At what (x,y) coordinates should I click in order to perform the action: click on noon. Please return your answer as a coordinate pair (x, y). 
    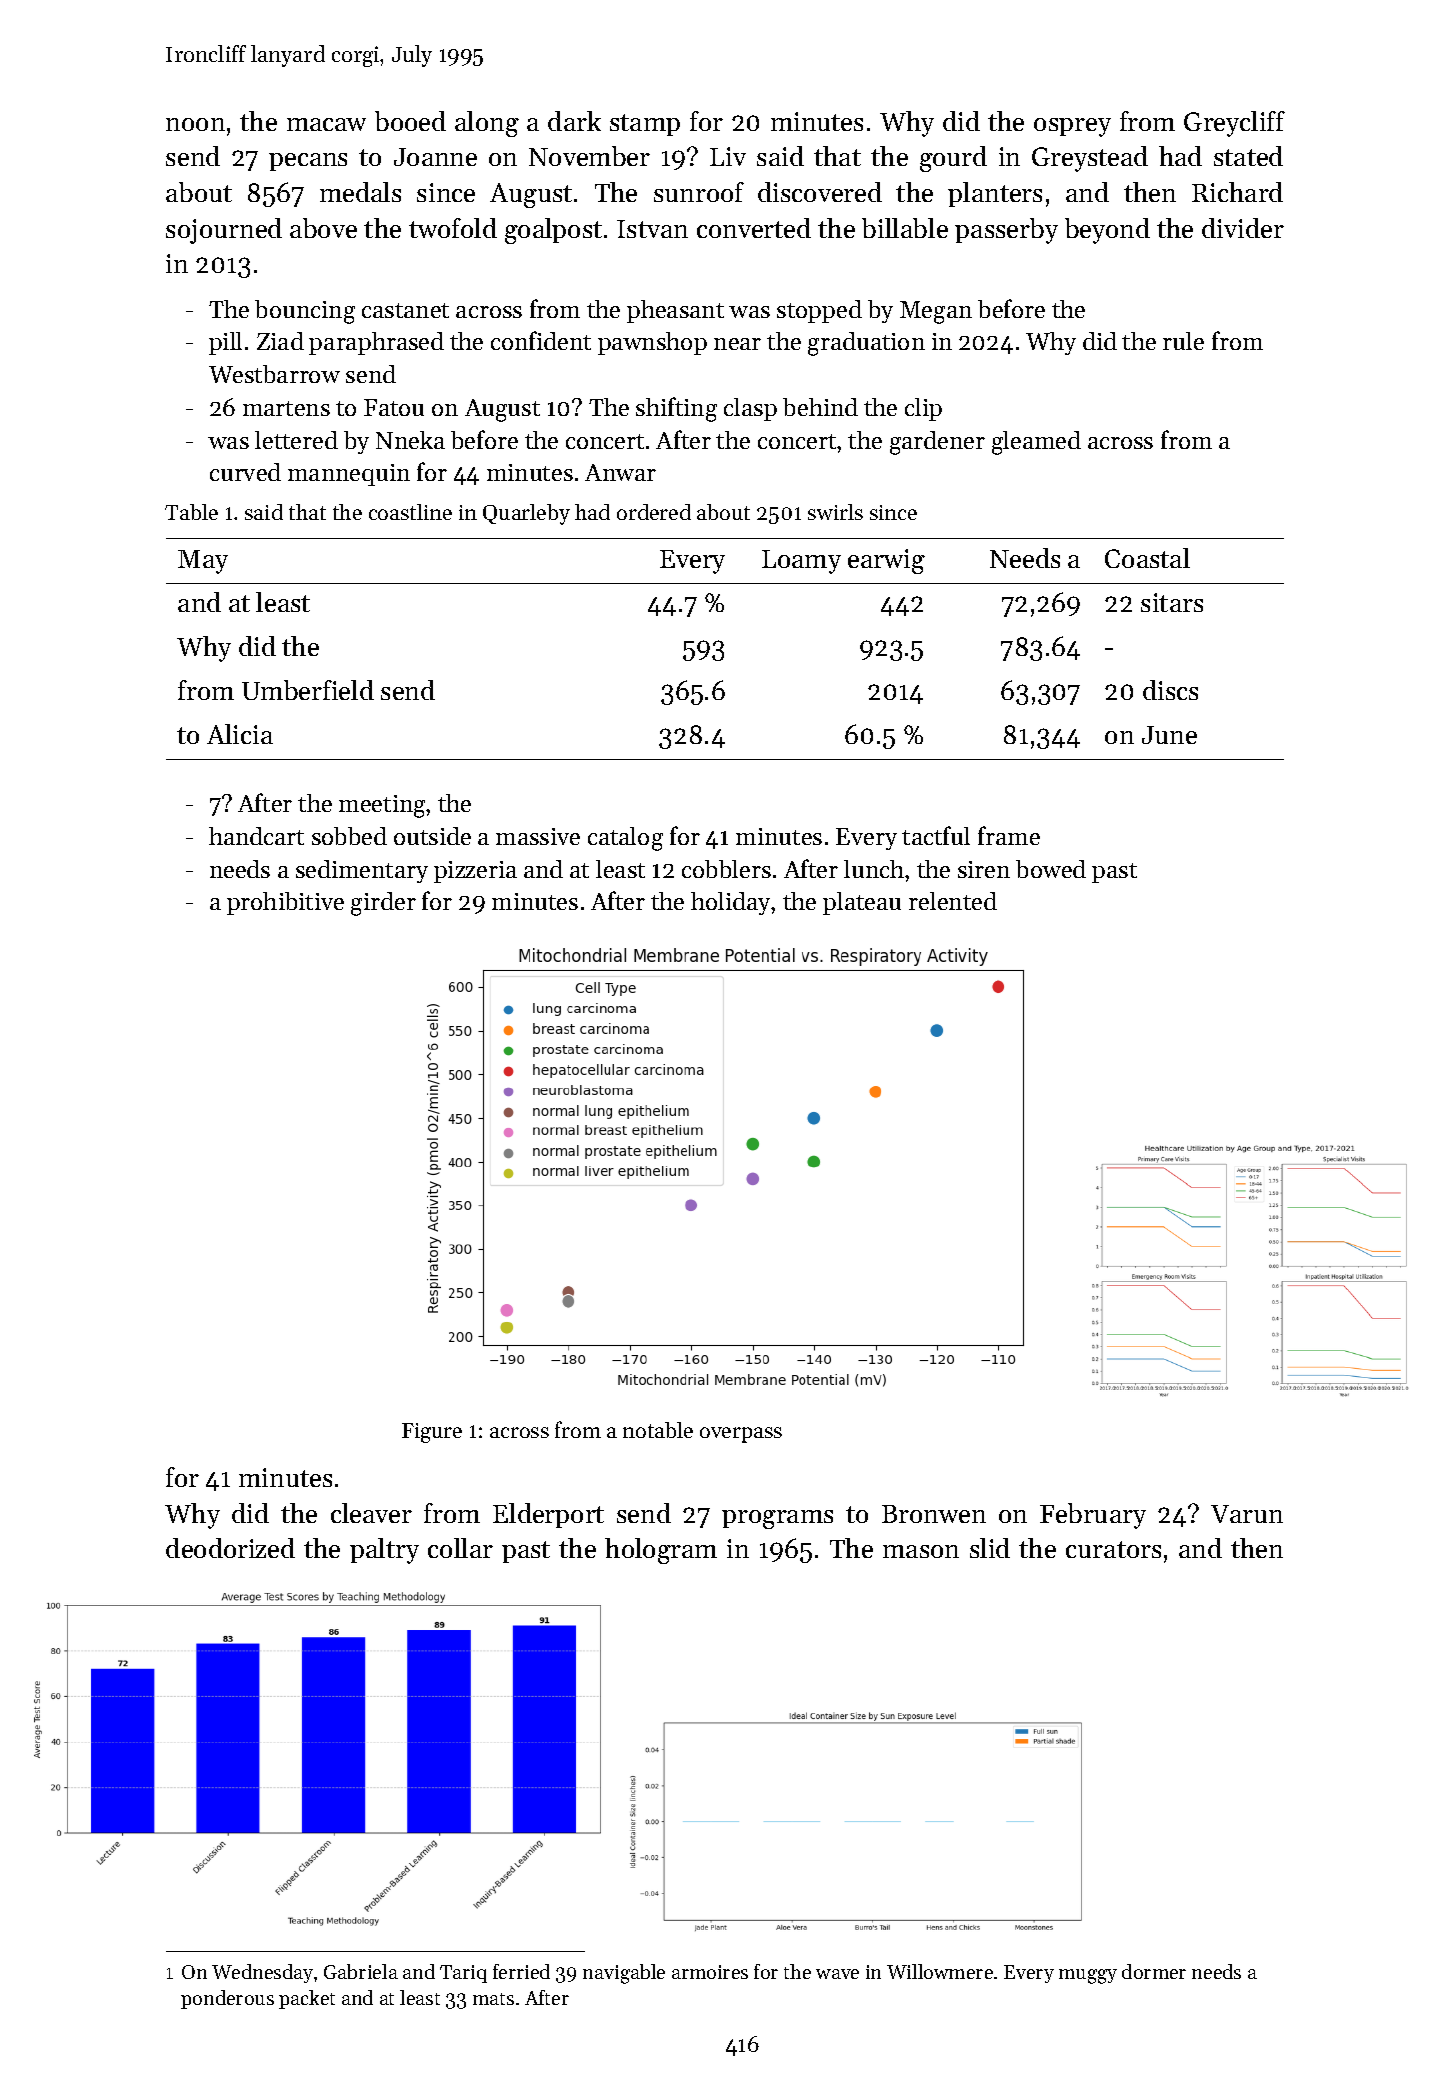
    Looking at the image, I should click on (195, 124).
